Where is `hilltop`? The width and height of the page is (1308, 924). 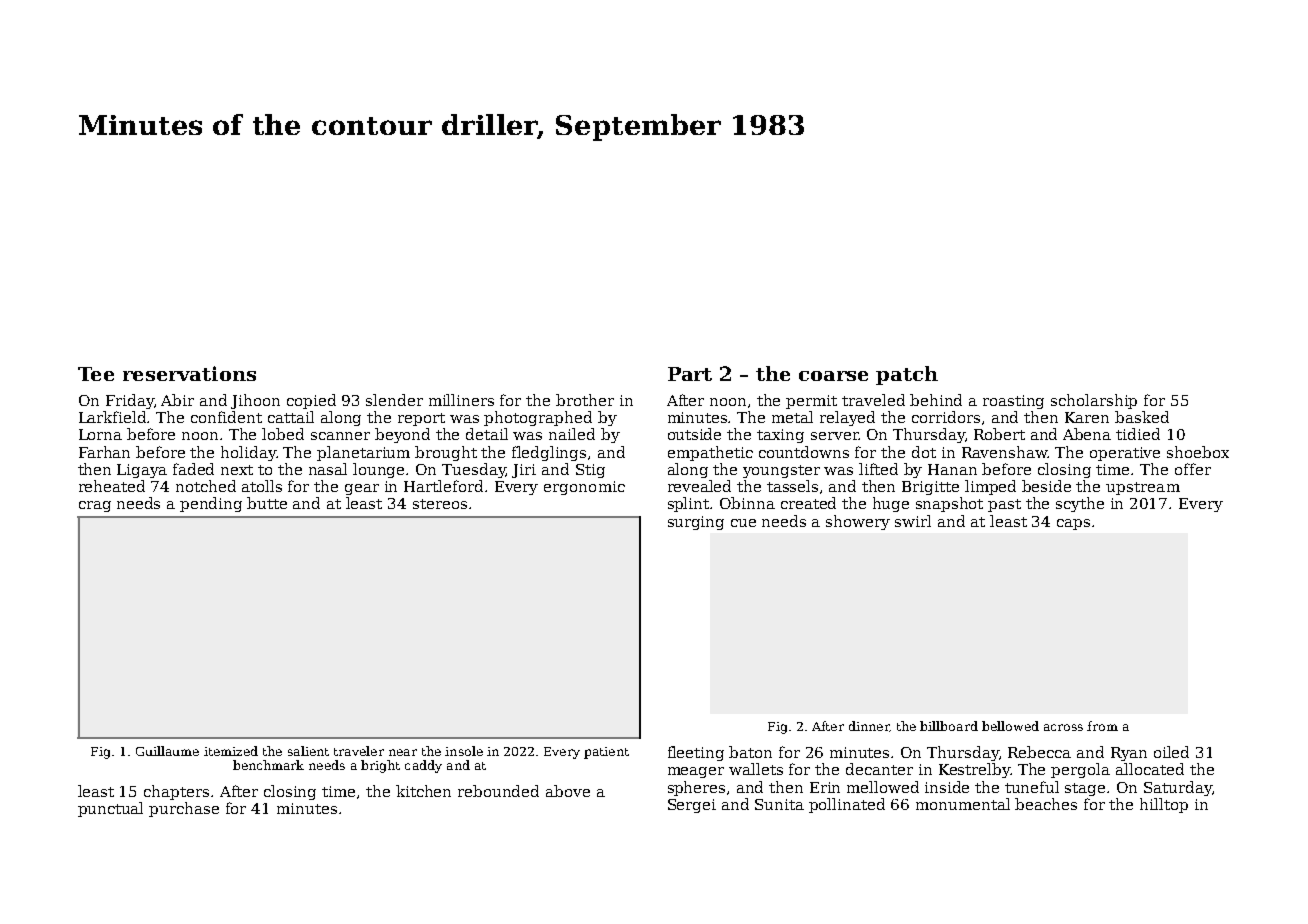 hilltop is located at coordinates (1164, 805).
